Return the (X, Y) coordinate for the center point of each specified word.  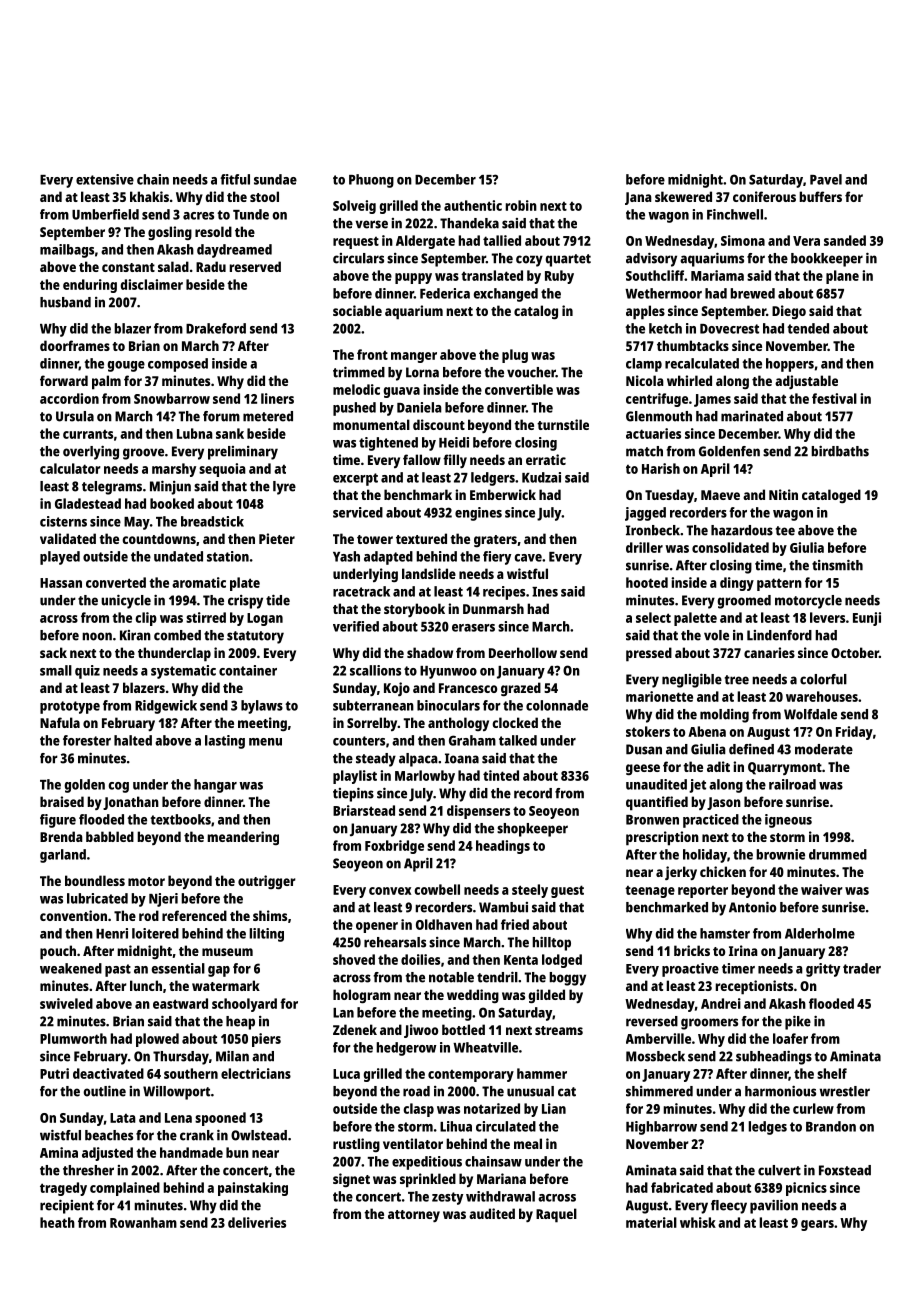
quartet (568, 260)
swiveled (66, 1003)
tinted (501, 775)
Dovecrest (729, 329)
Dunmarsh (493, 608)
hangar (215, 786)
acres (198, 216)
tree (737, 680)
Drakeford (216, 328)
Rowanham (143, 1222)
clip (146, 619)
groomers (709, 1024)
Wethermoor (663, 293)
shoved (354, 959)
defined (751, 749)
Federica (445, 293)
